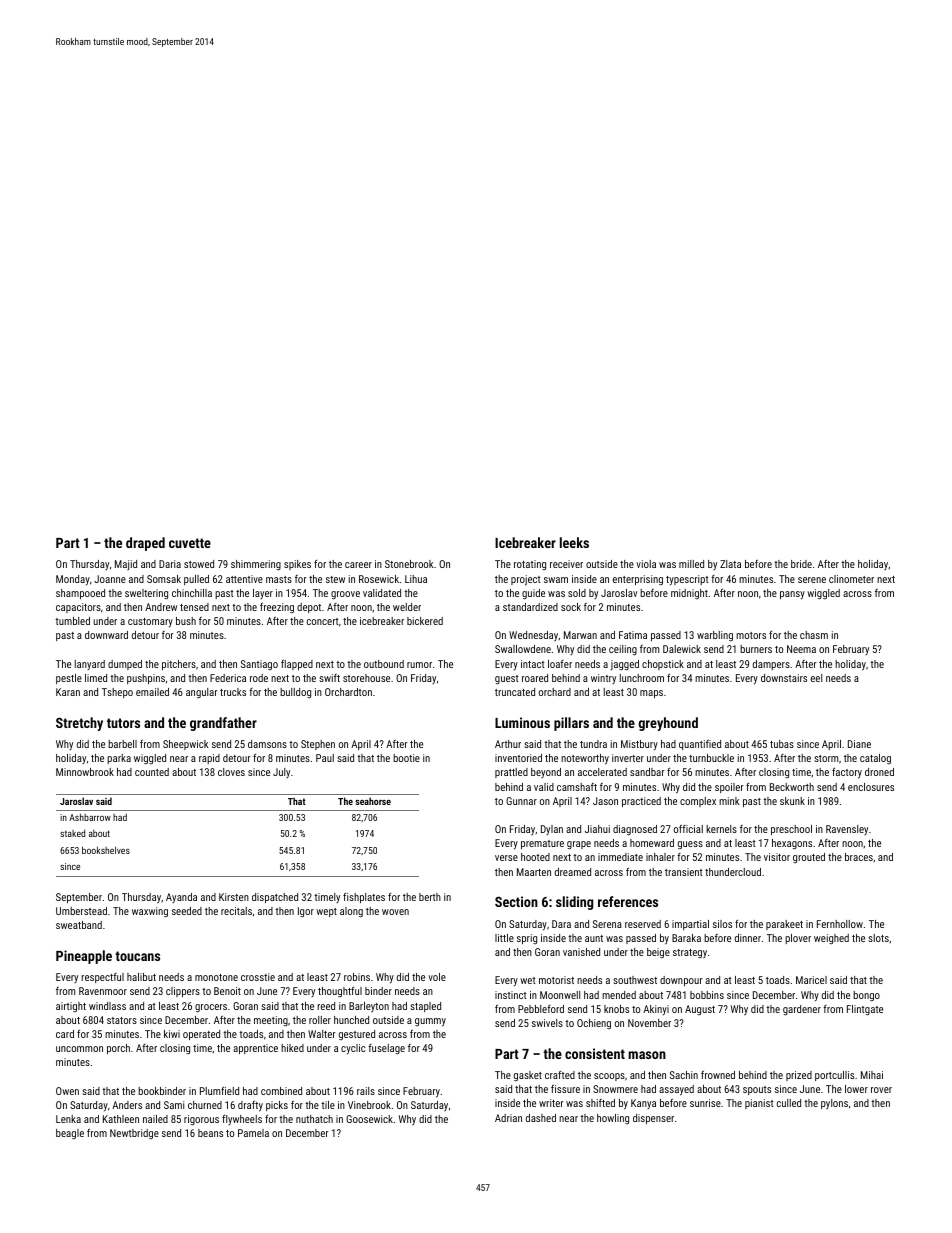 This page has width=952, height=1233. I want to click on Zlata, so click(730, 564).
